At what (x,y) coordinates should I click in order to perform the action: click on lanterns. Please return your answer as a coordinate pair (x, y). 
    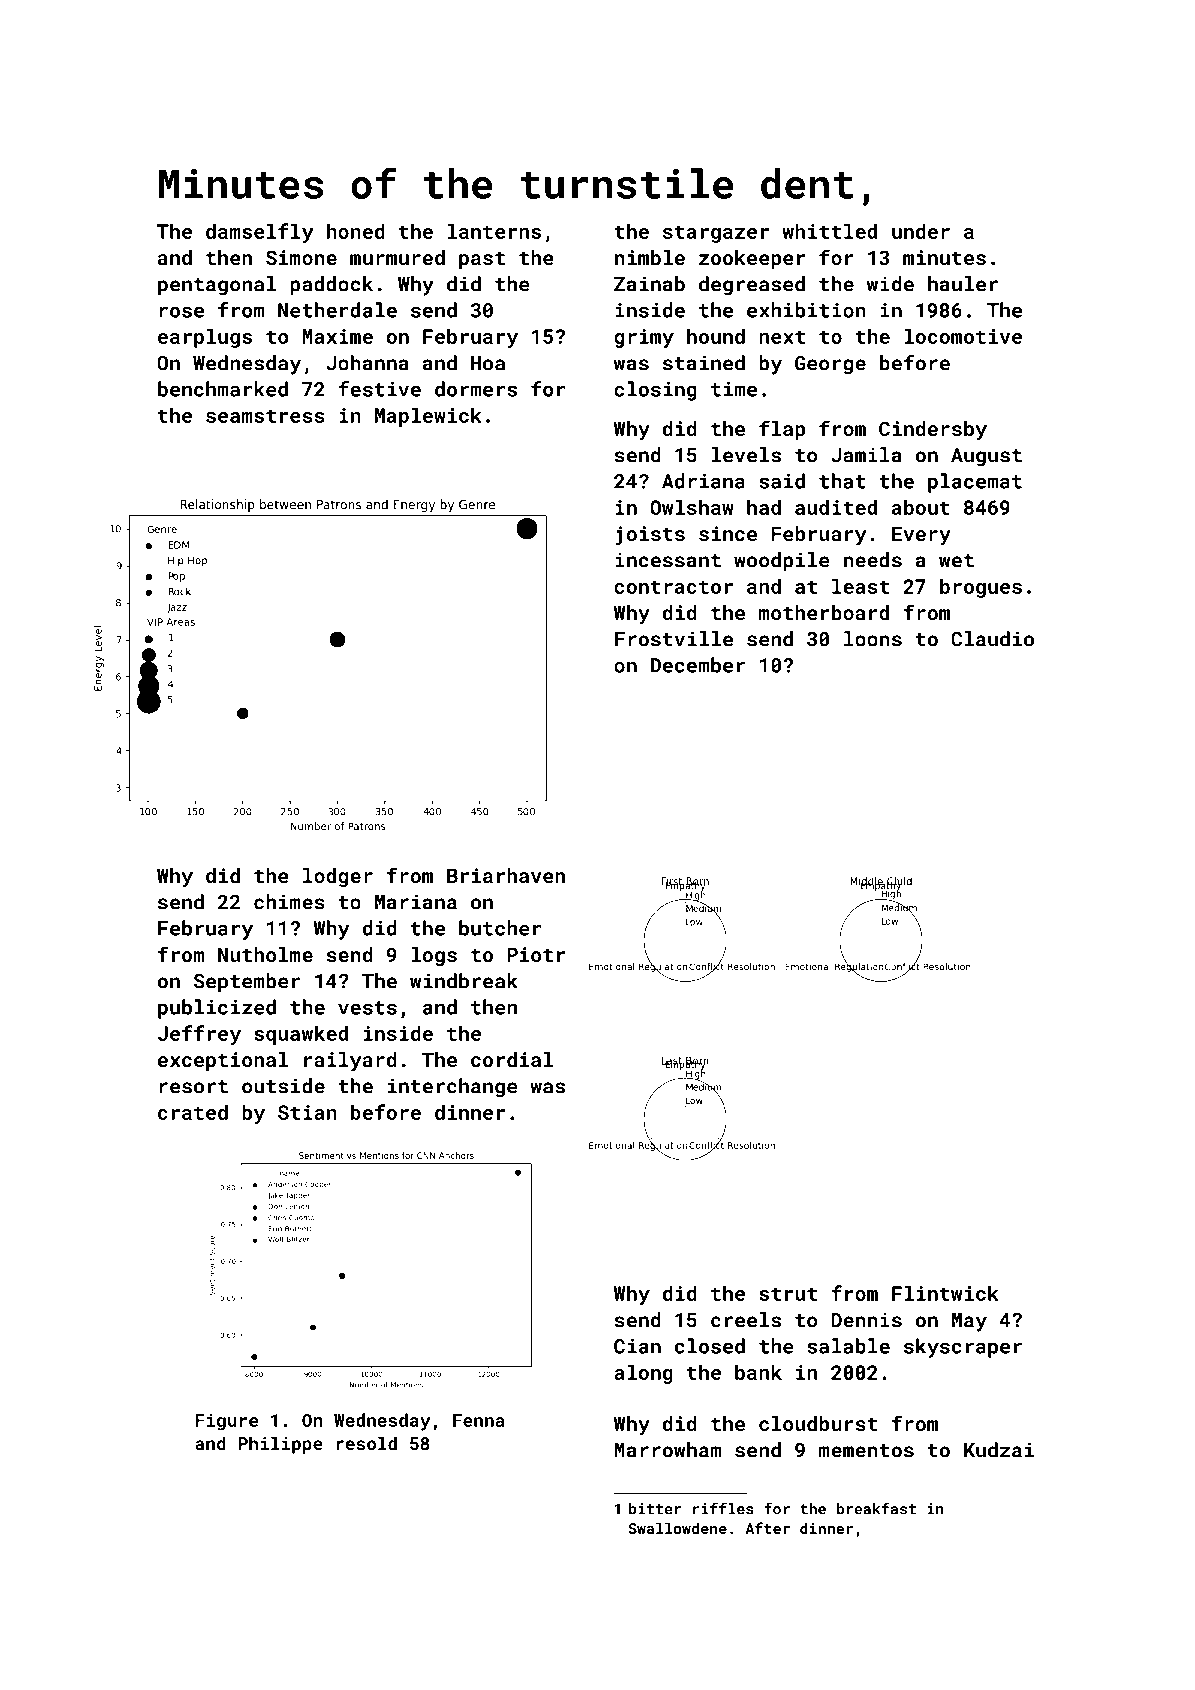
    Looking at the image, I should click on (494, 231).
